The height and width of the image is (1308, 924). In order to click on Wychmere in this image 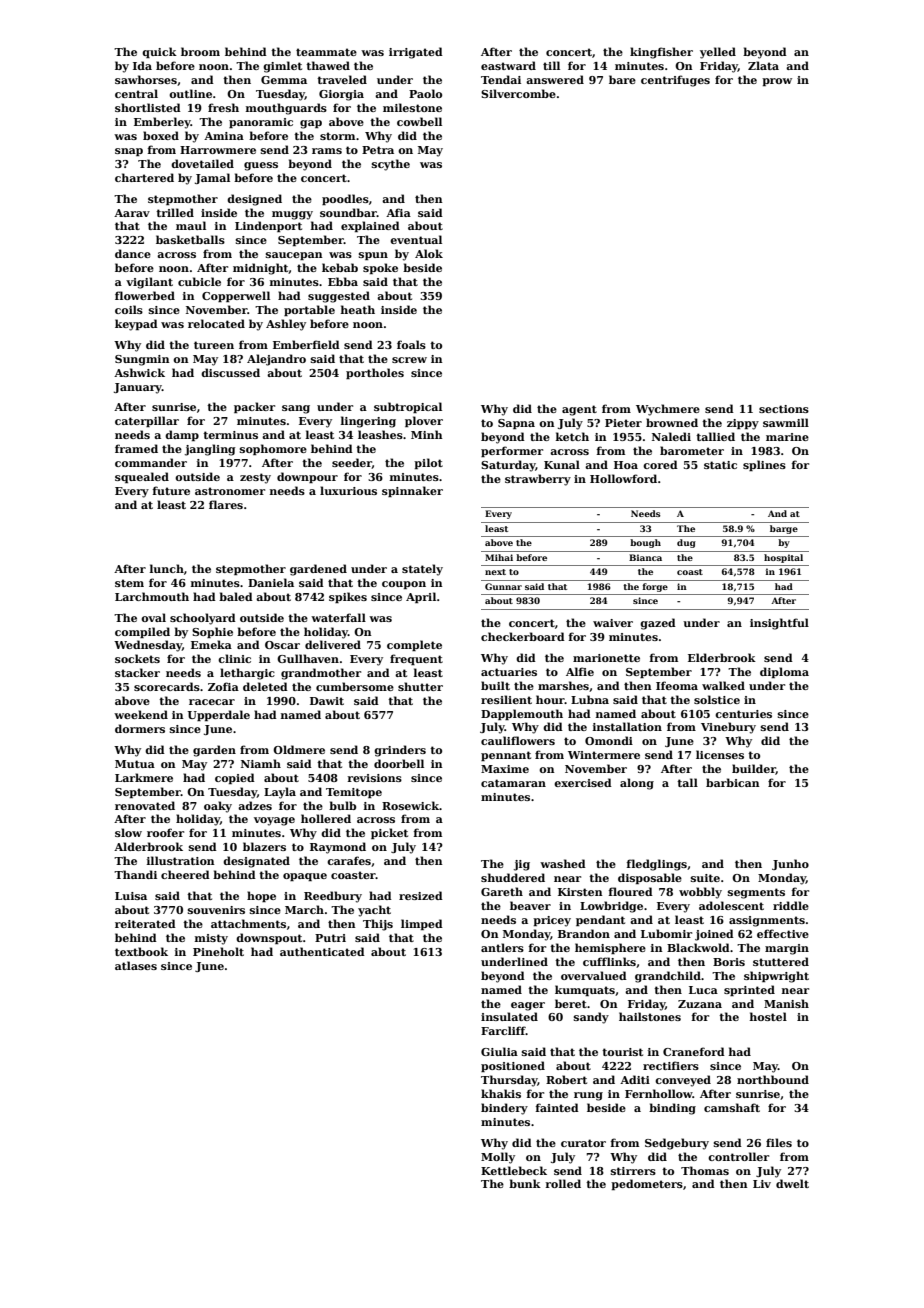, I will do `click(668, 410)`.
